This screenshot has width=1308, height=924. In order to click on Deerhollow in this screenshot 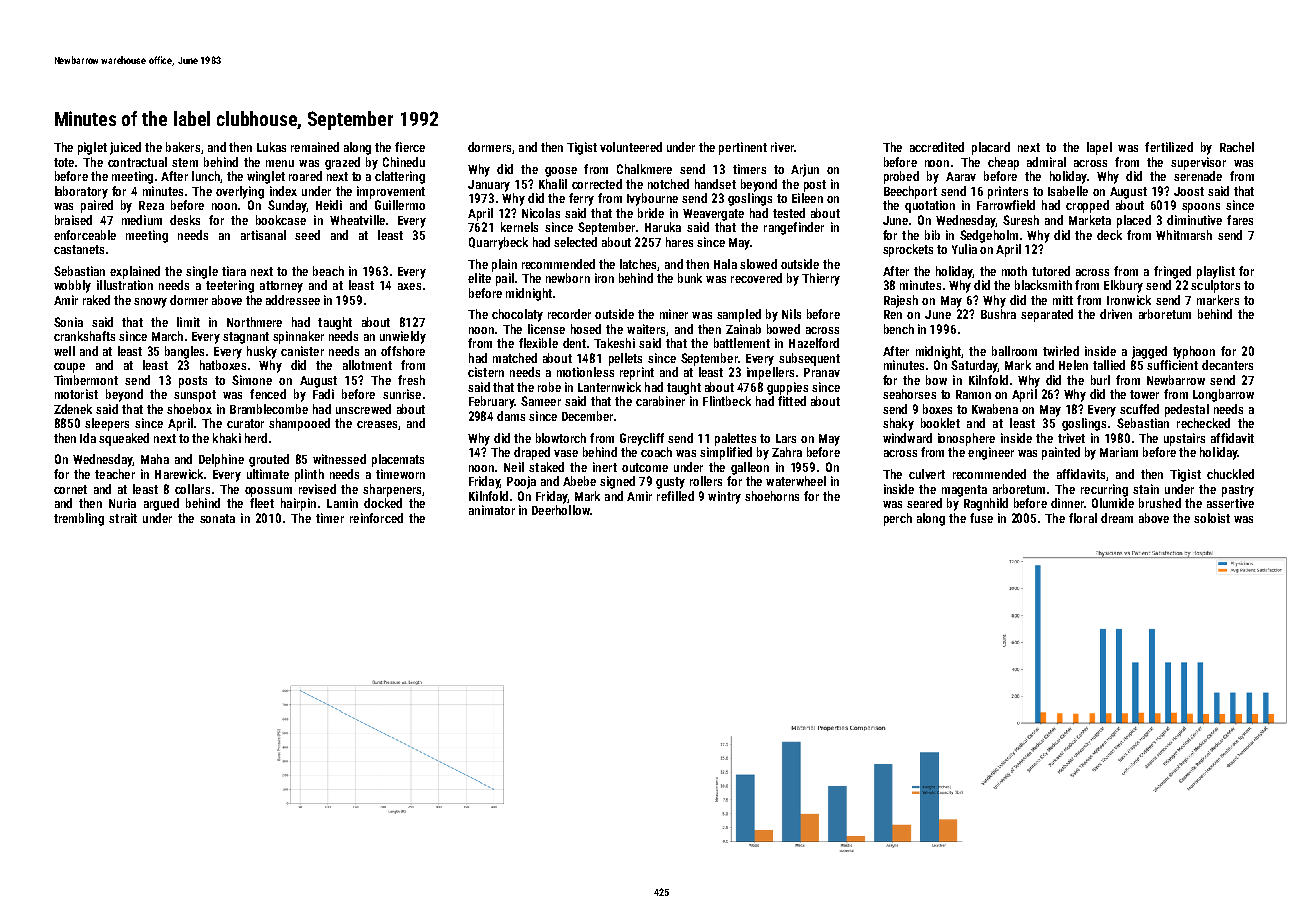, I will do `click(561, 510)`.
